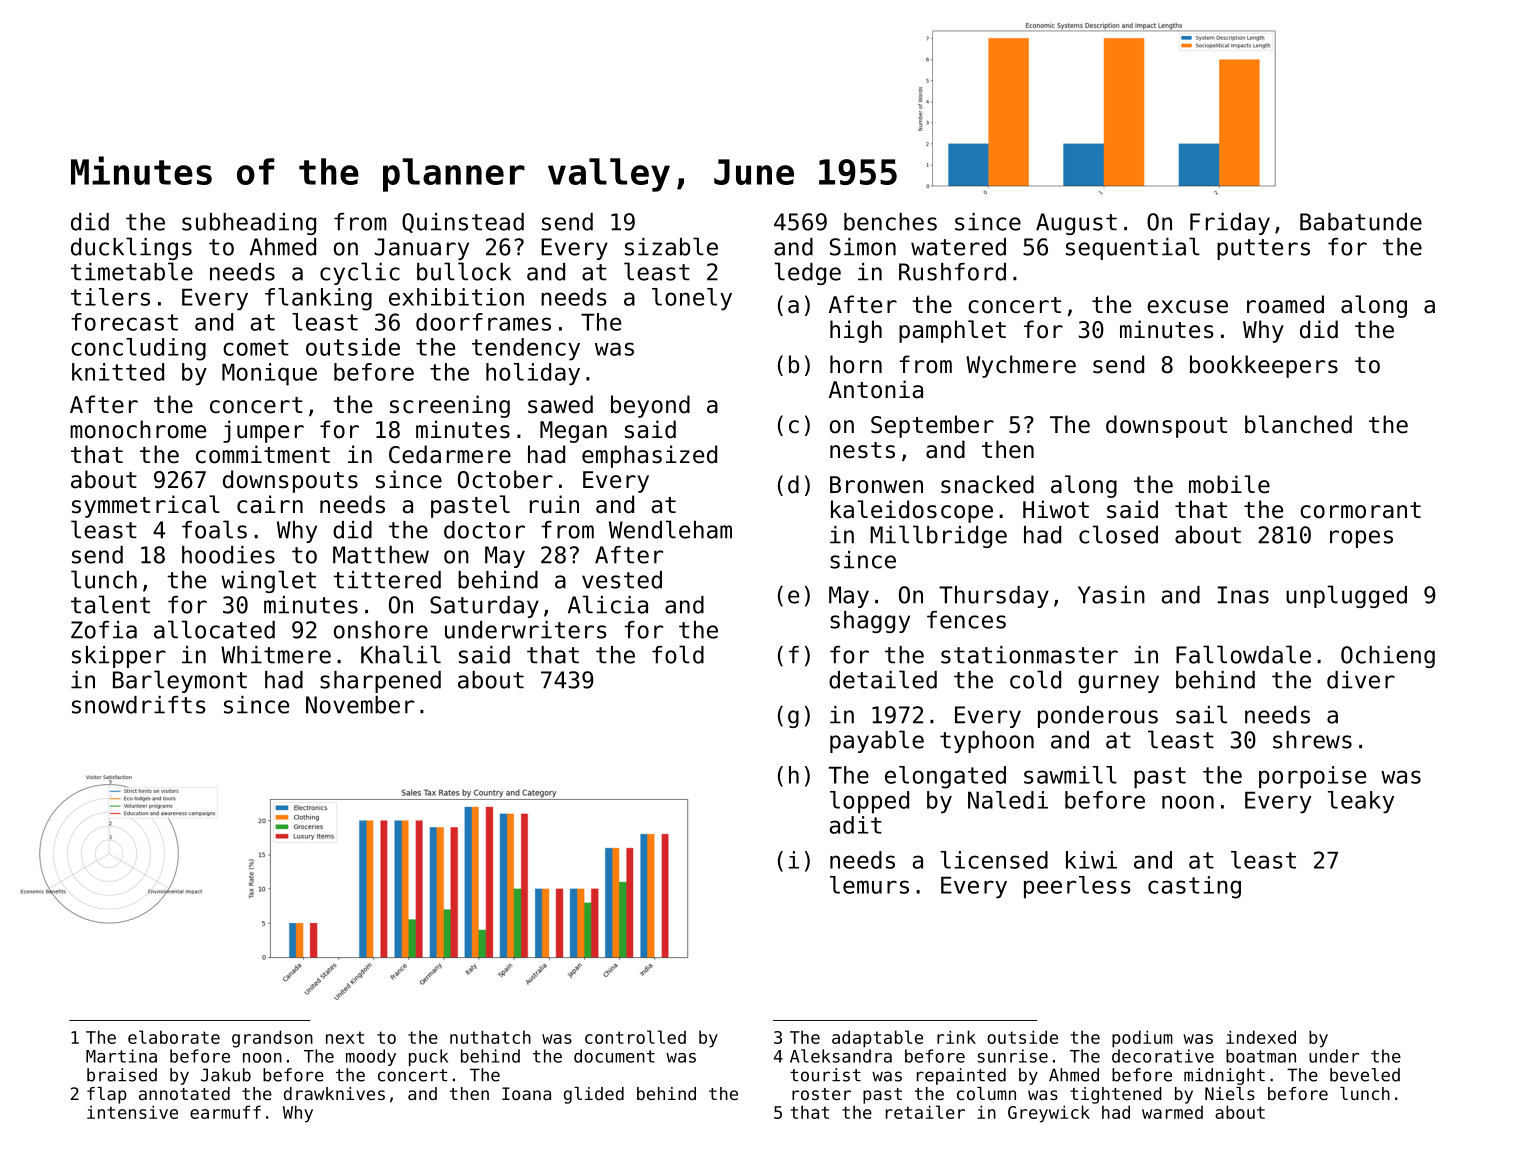  What do you see at coordinates (463, 223) in the page?
I see `Quinstead` at bounding box center [463, 223].
